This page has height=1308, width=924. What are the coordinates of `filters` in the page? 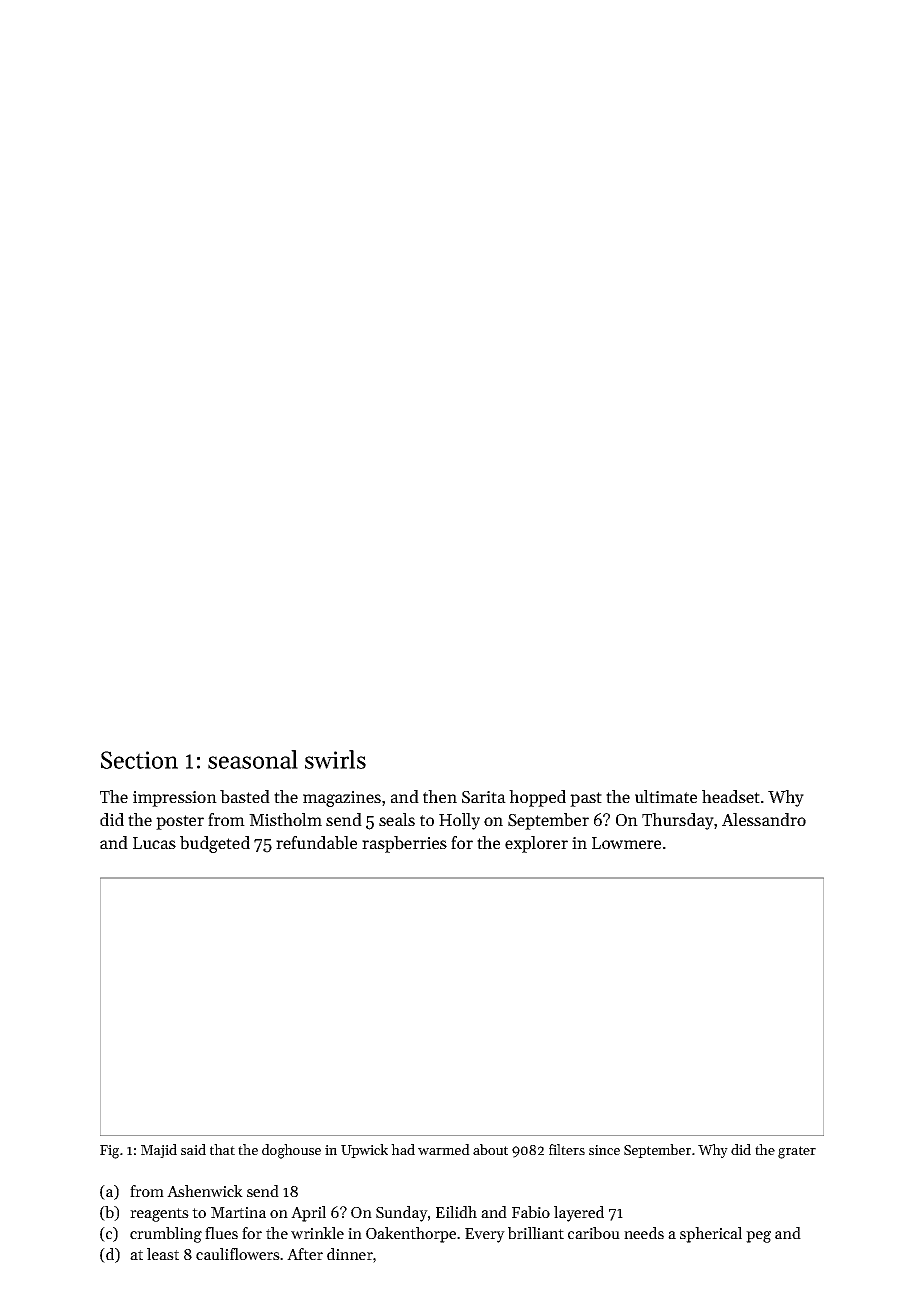 It's located at (567, 1149).
